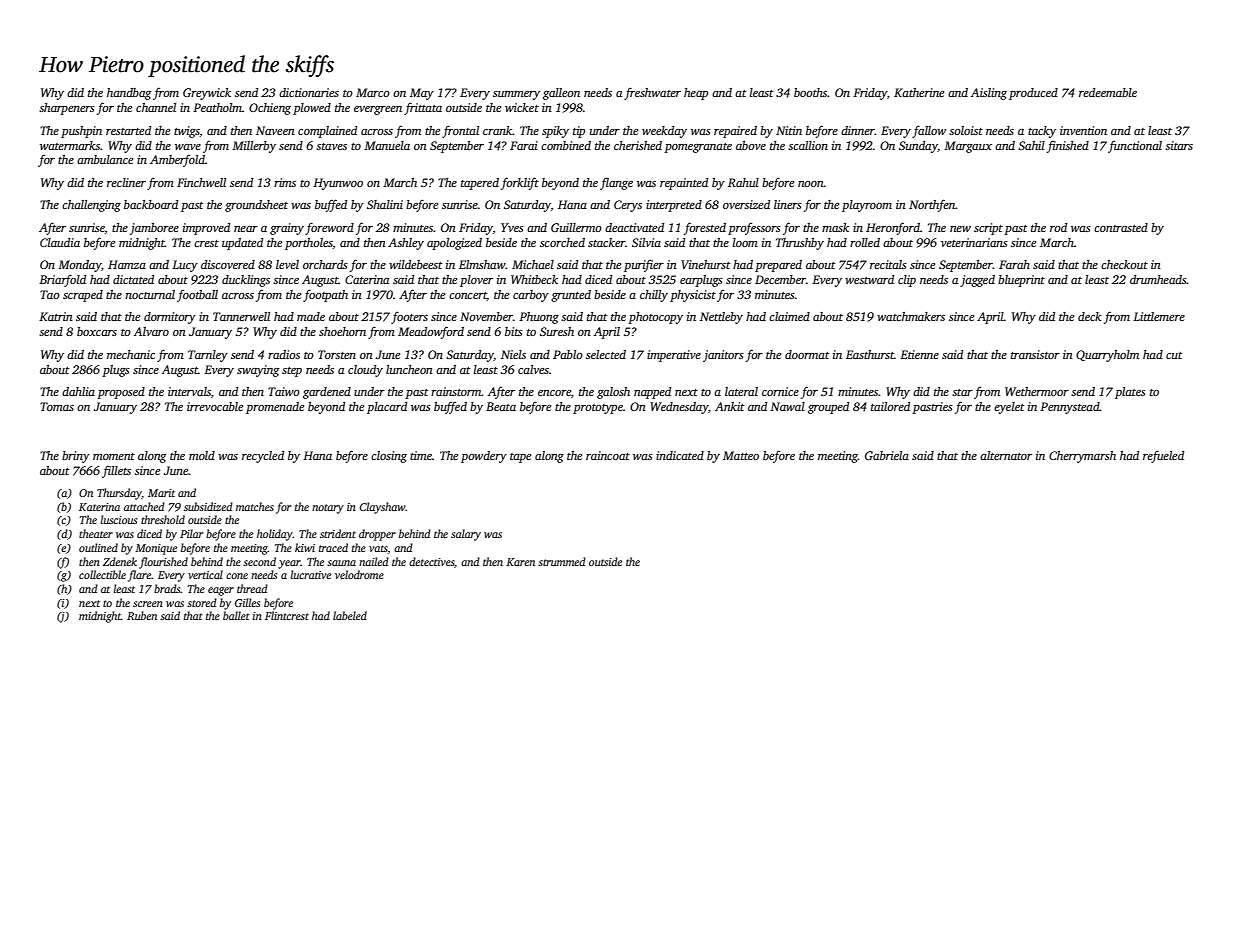  Describe the element at coordinates (114, 456) in the page. I see `moment` at that location.
